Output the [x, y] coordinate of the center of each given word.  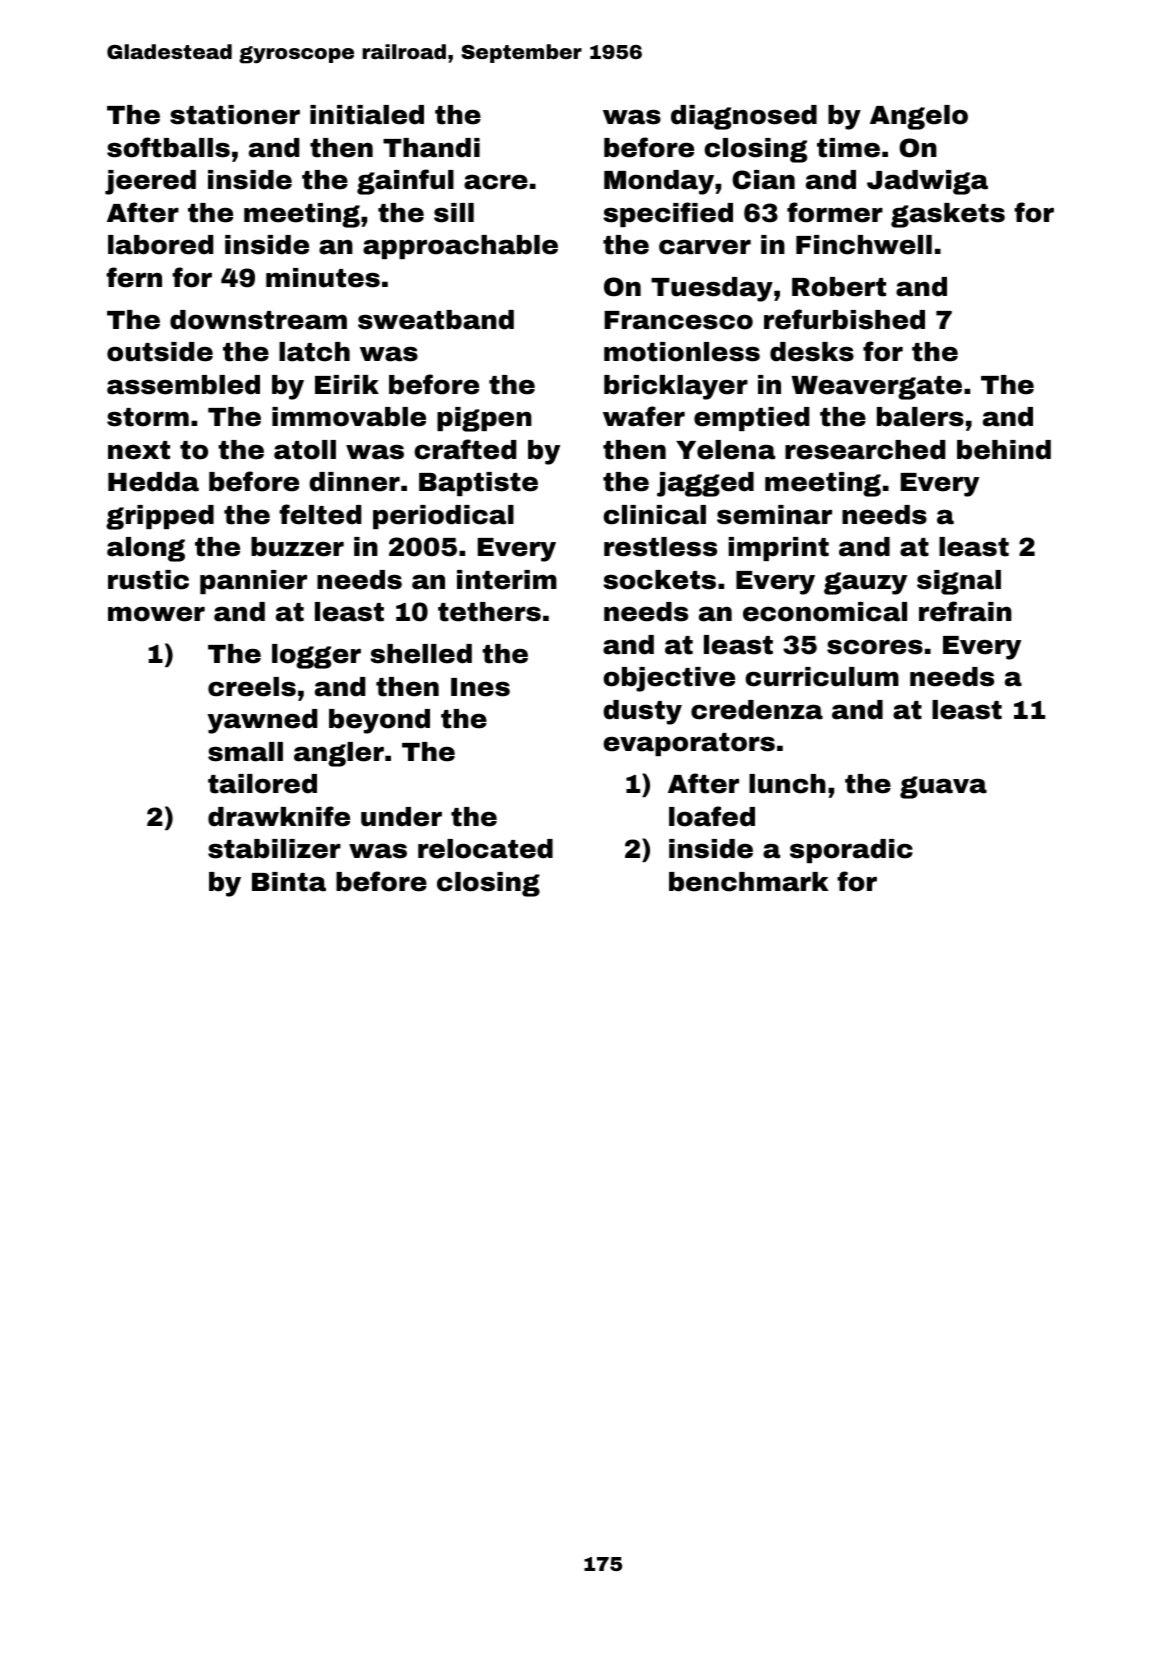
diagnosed [744, 117]
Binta [289, 882]
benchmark [748, 882]
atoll [305, 450]
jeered [150, 182]
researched [865, 450]
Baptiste [478, 484]
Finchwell [864, 245]
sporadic [851, 851]
